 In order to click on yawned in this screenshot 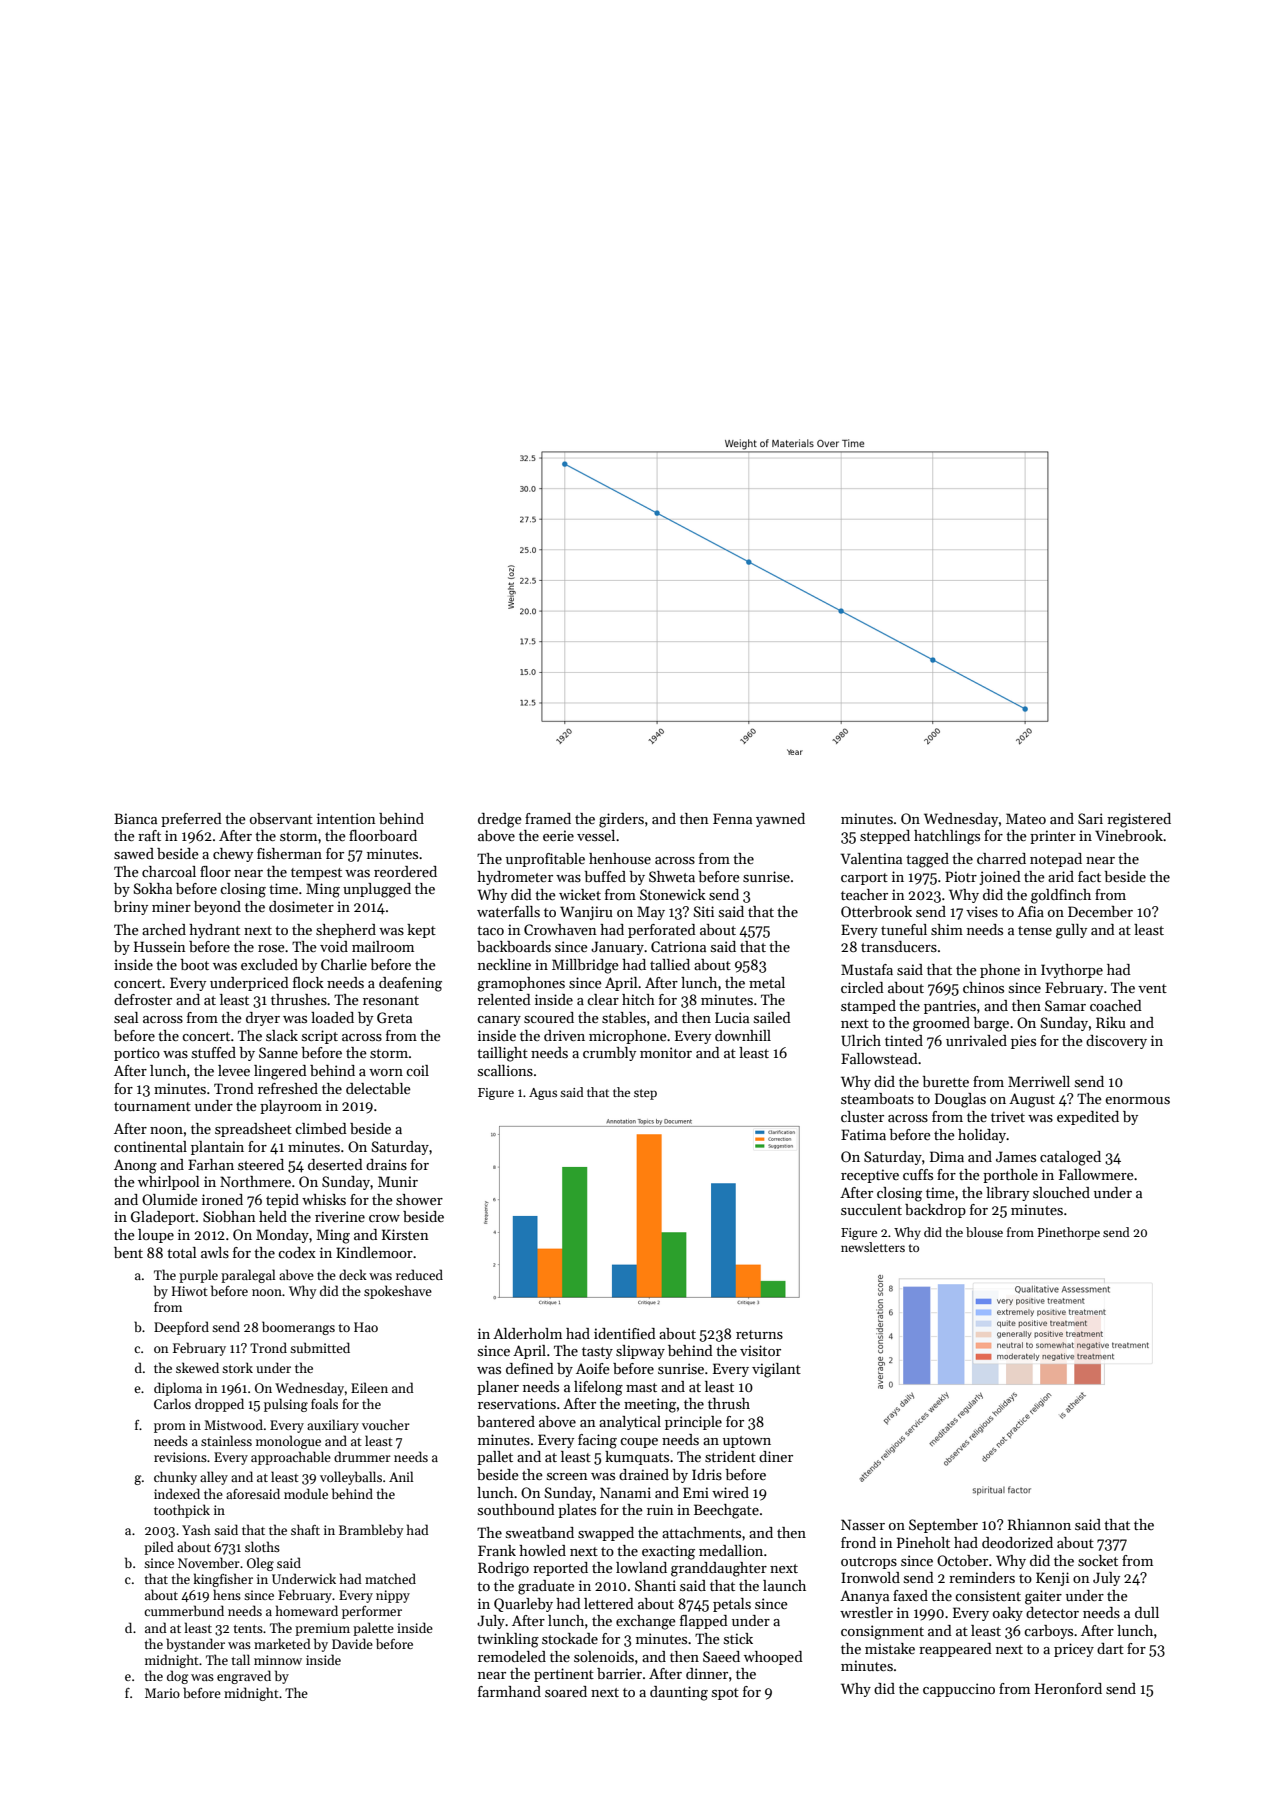, I will do `click(780, 820)`.
